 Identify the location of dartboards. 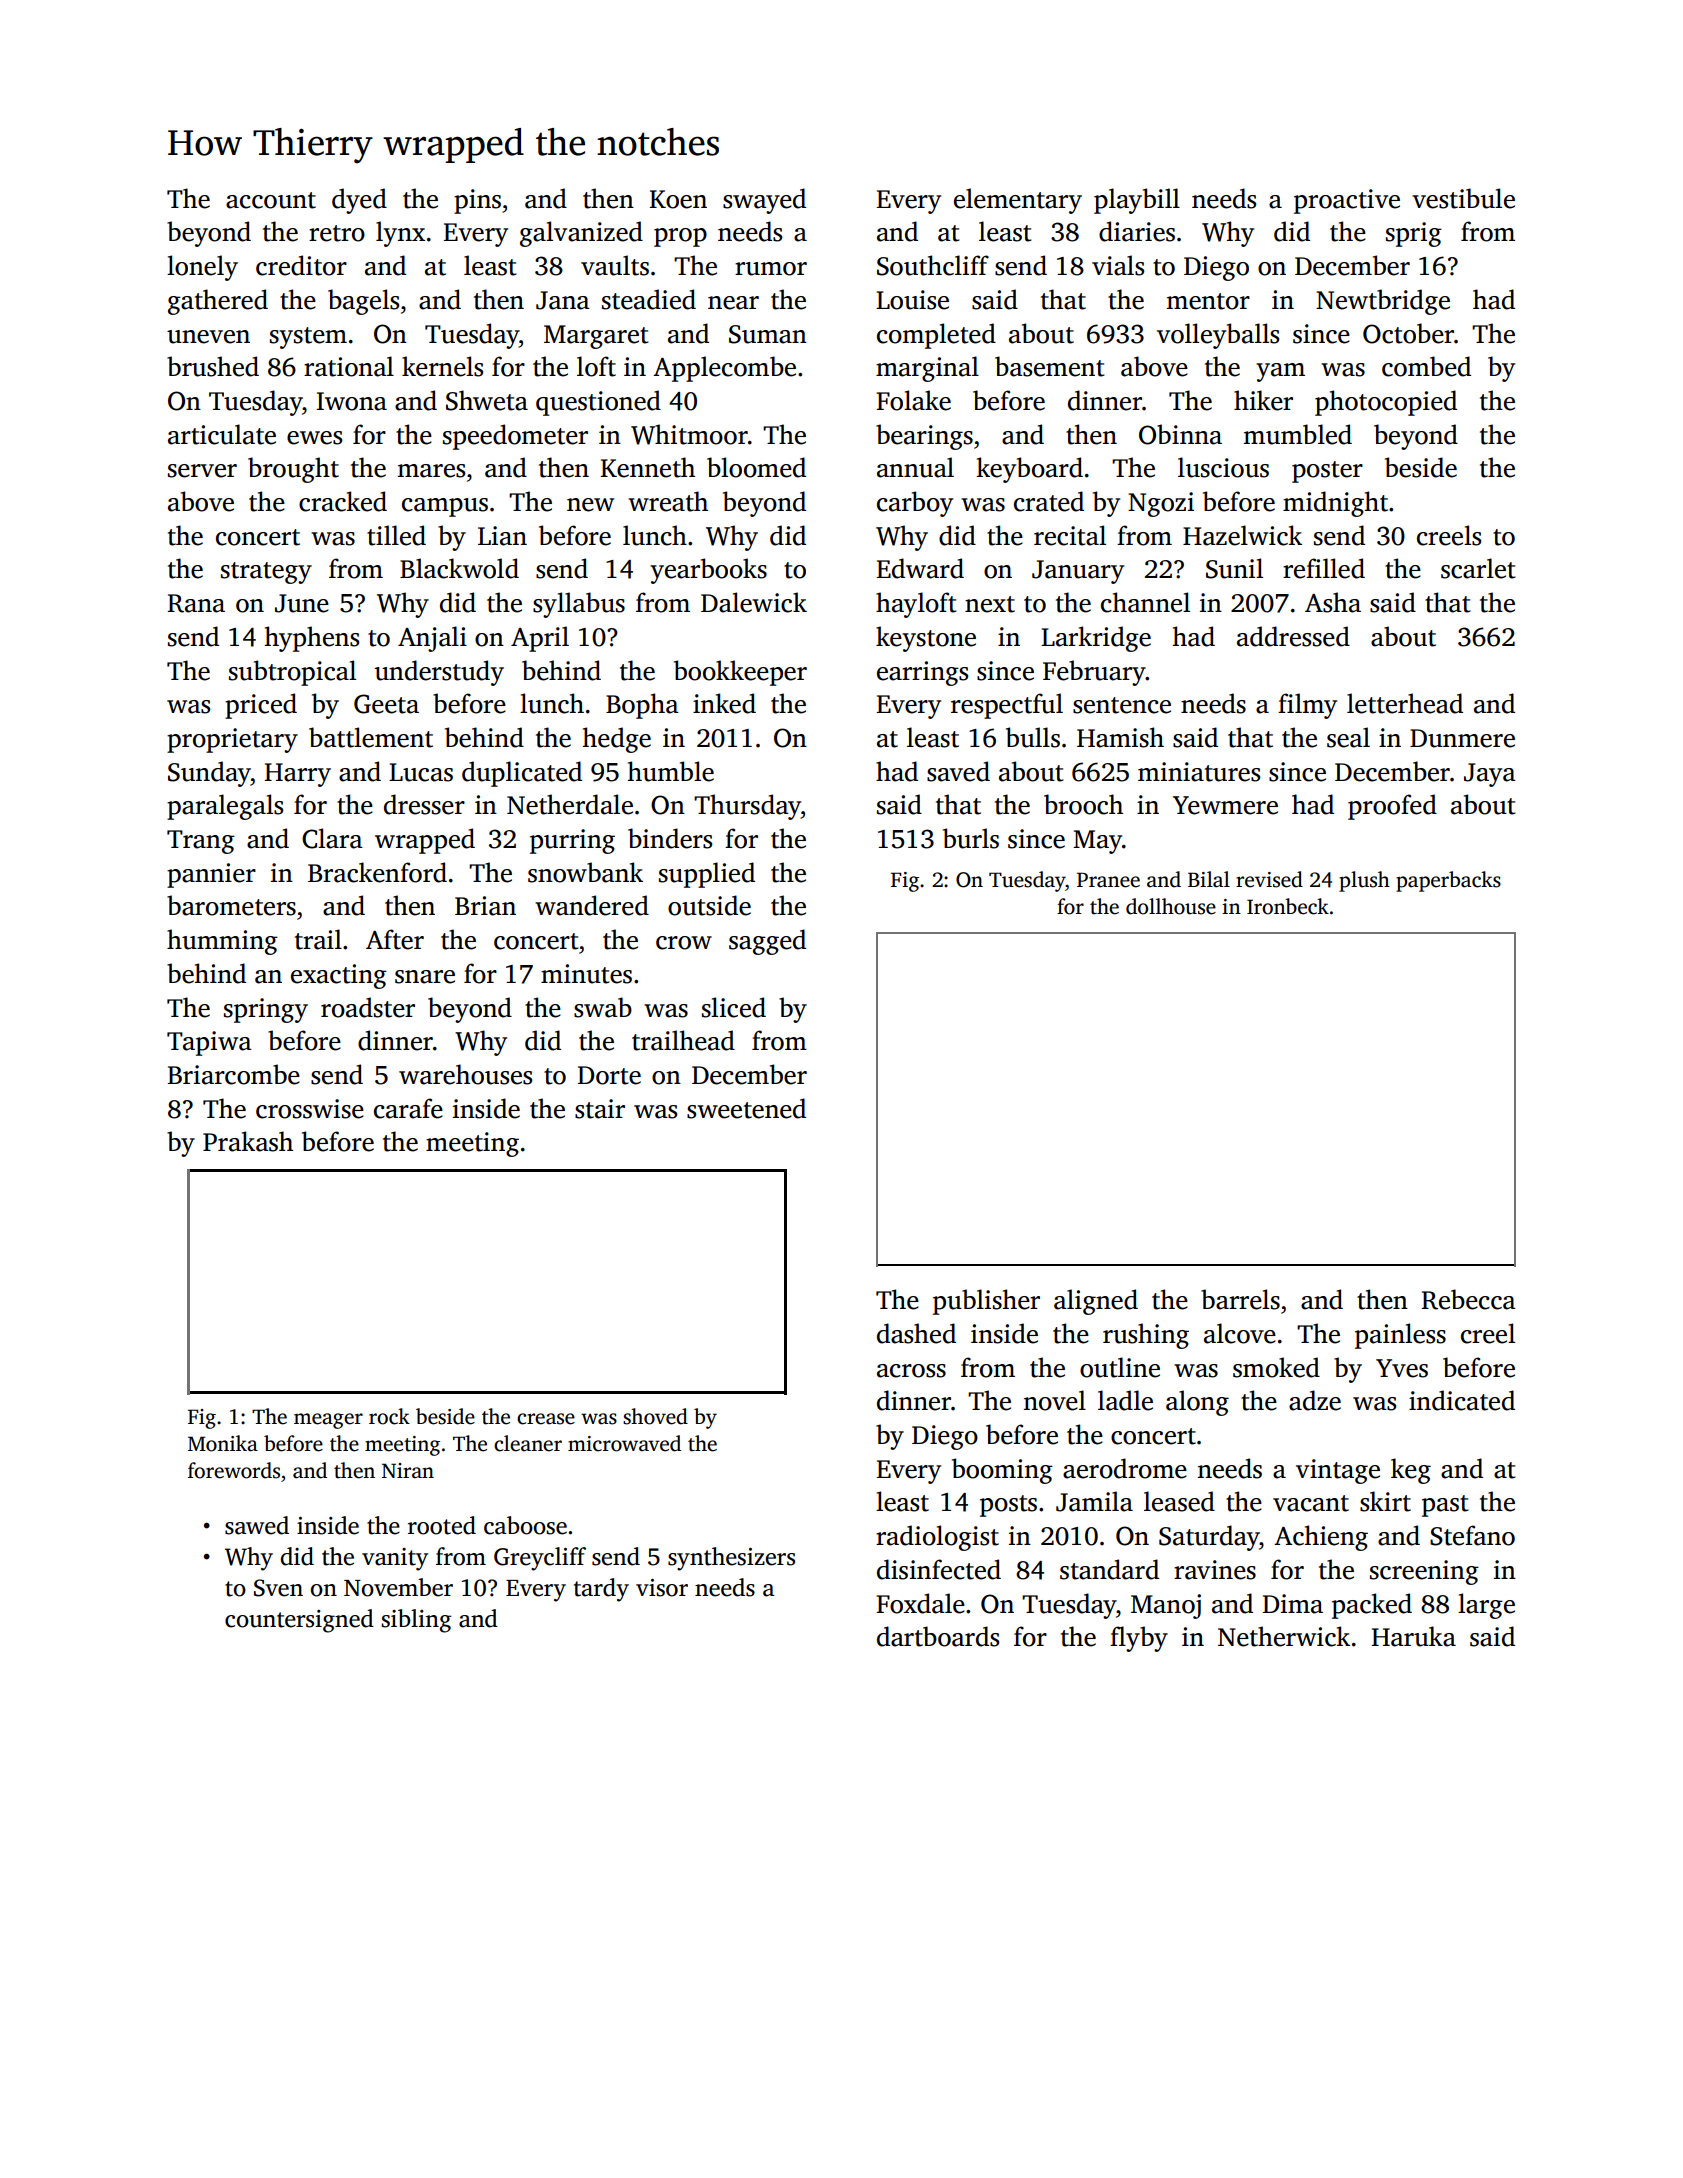
(938, 1636).
